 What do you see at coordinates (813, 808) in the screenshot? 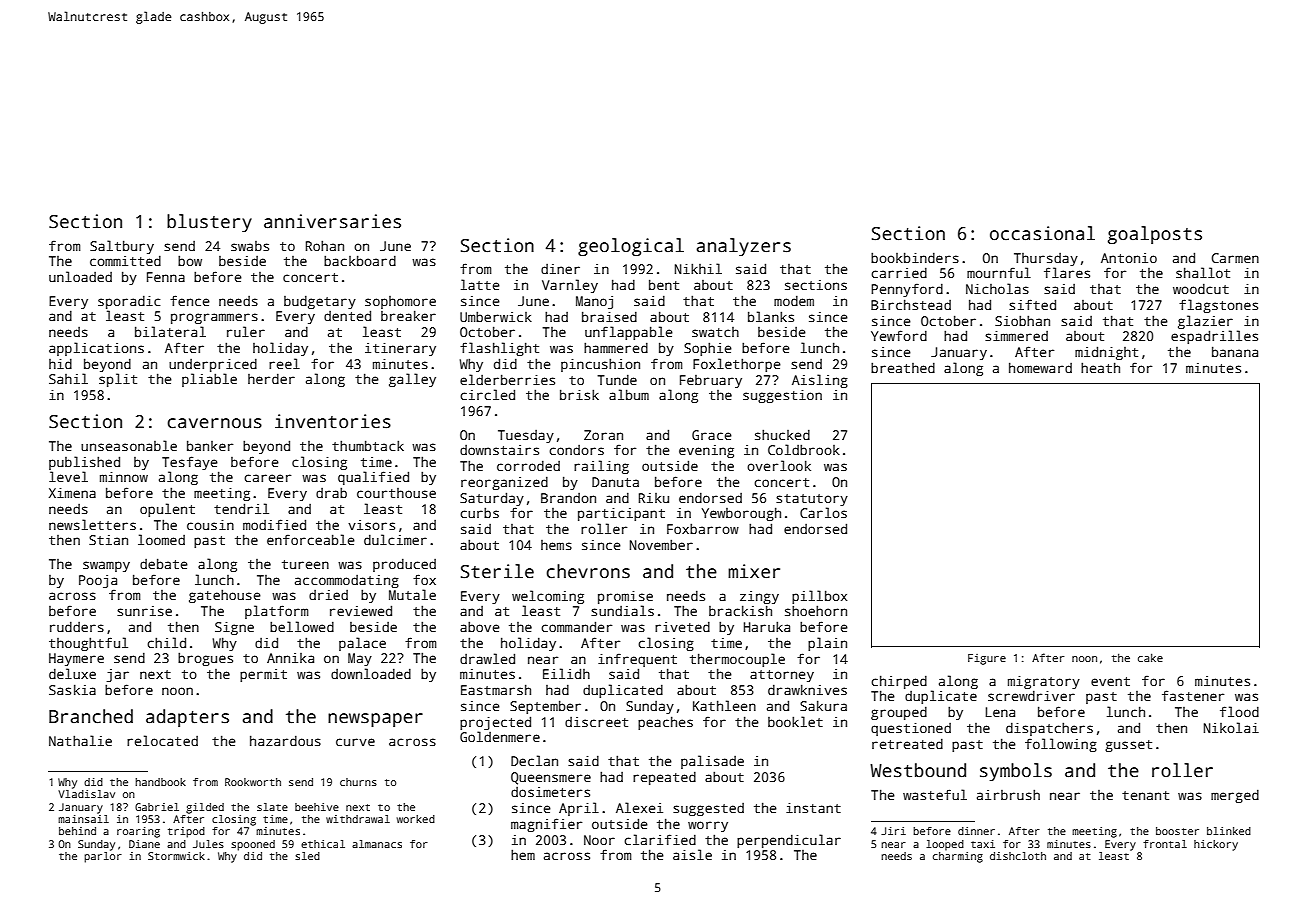
I see `instant` at bounding box center [813, 808].
